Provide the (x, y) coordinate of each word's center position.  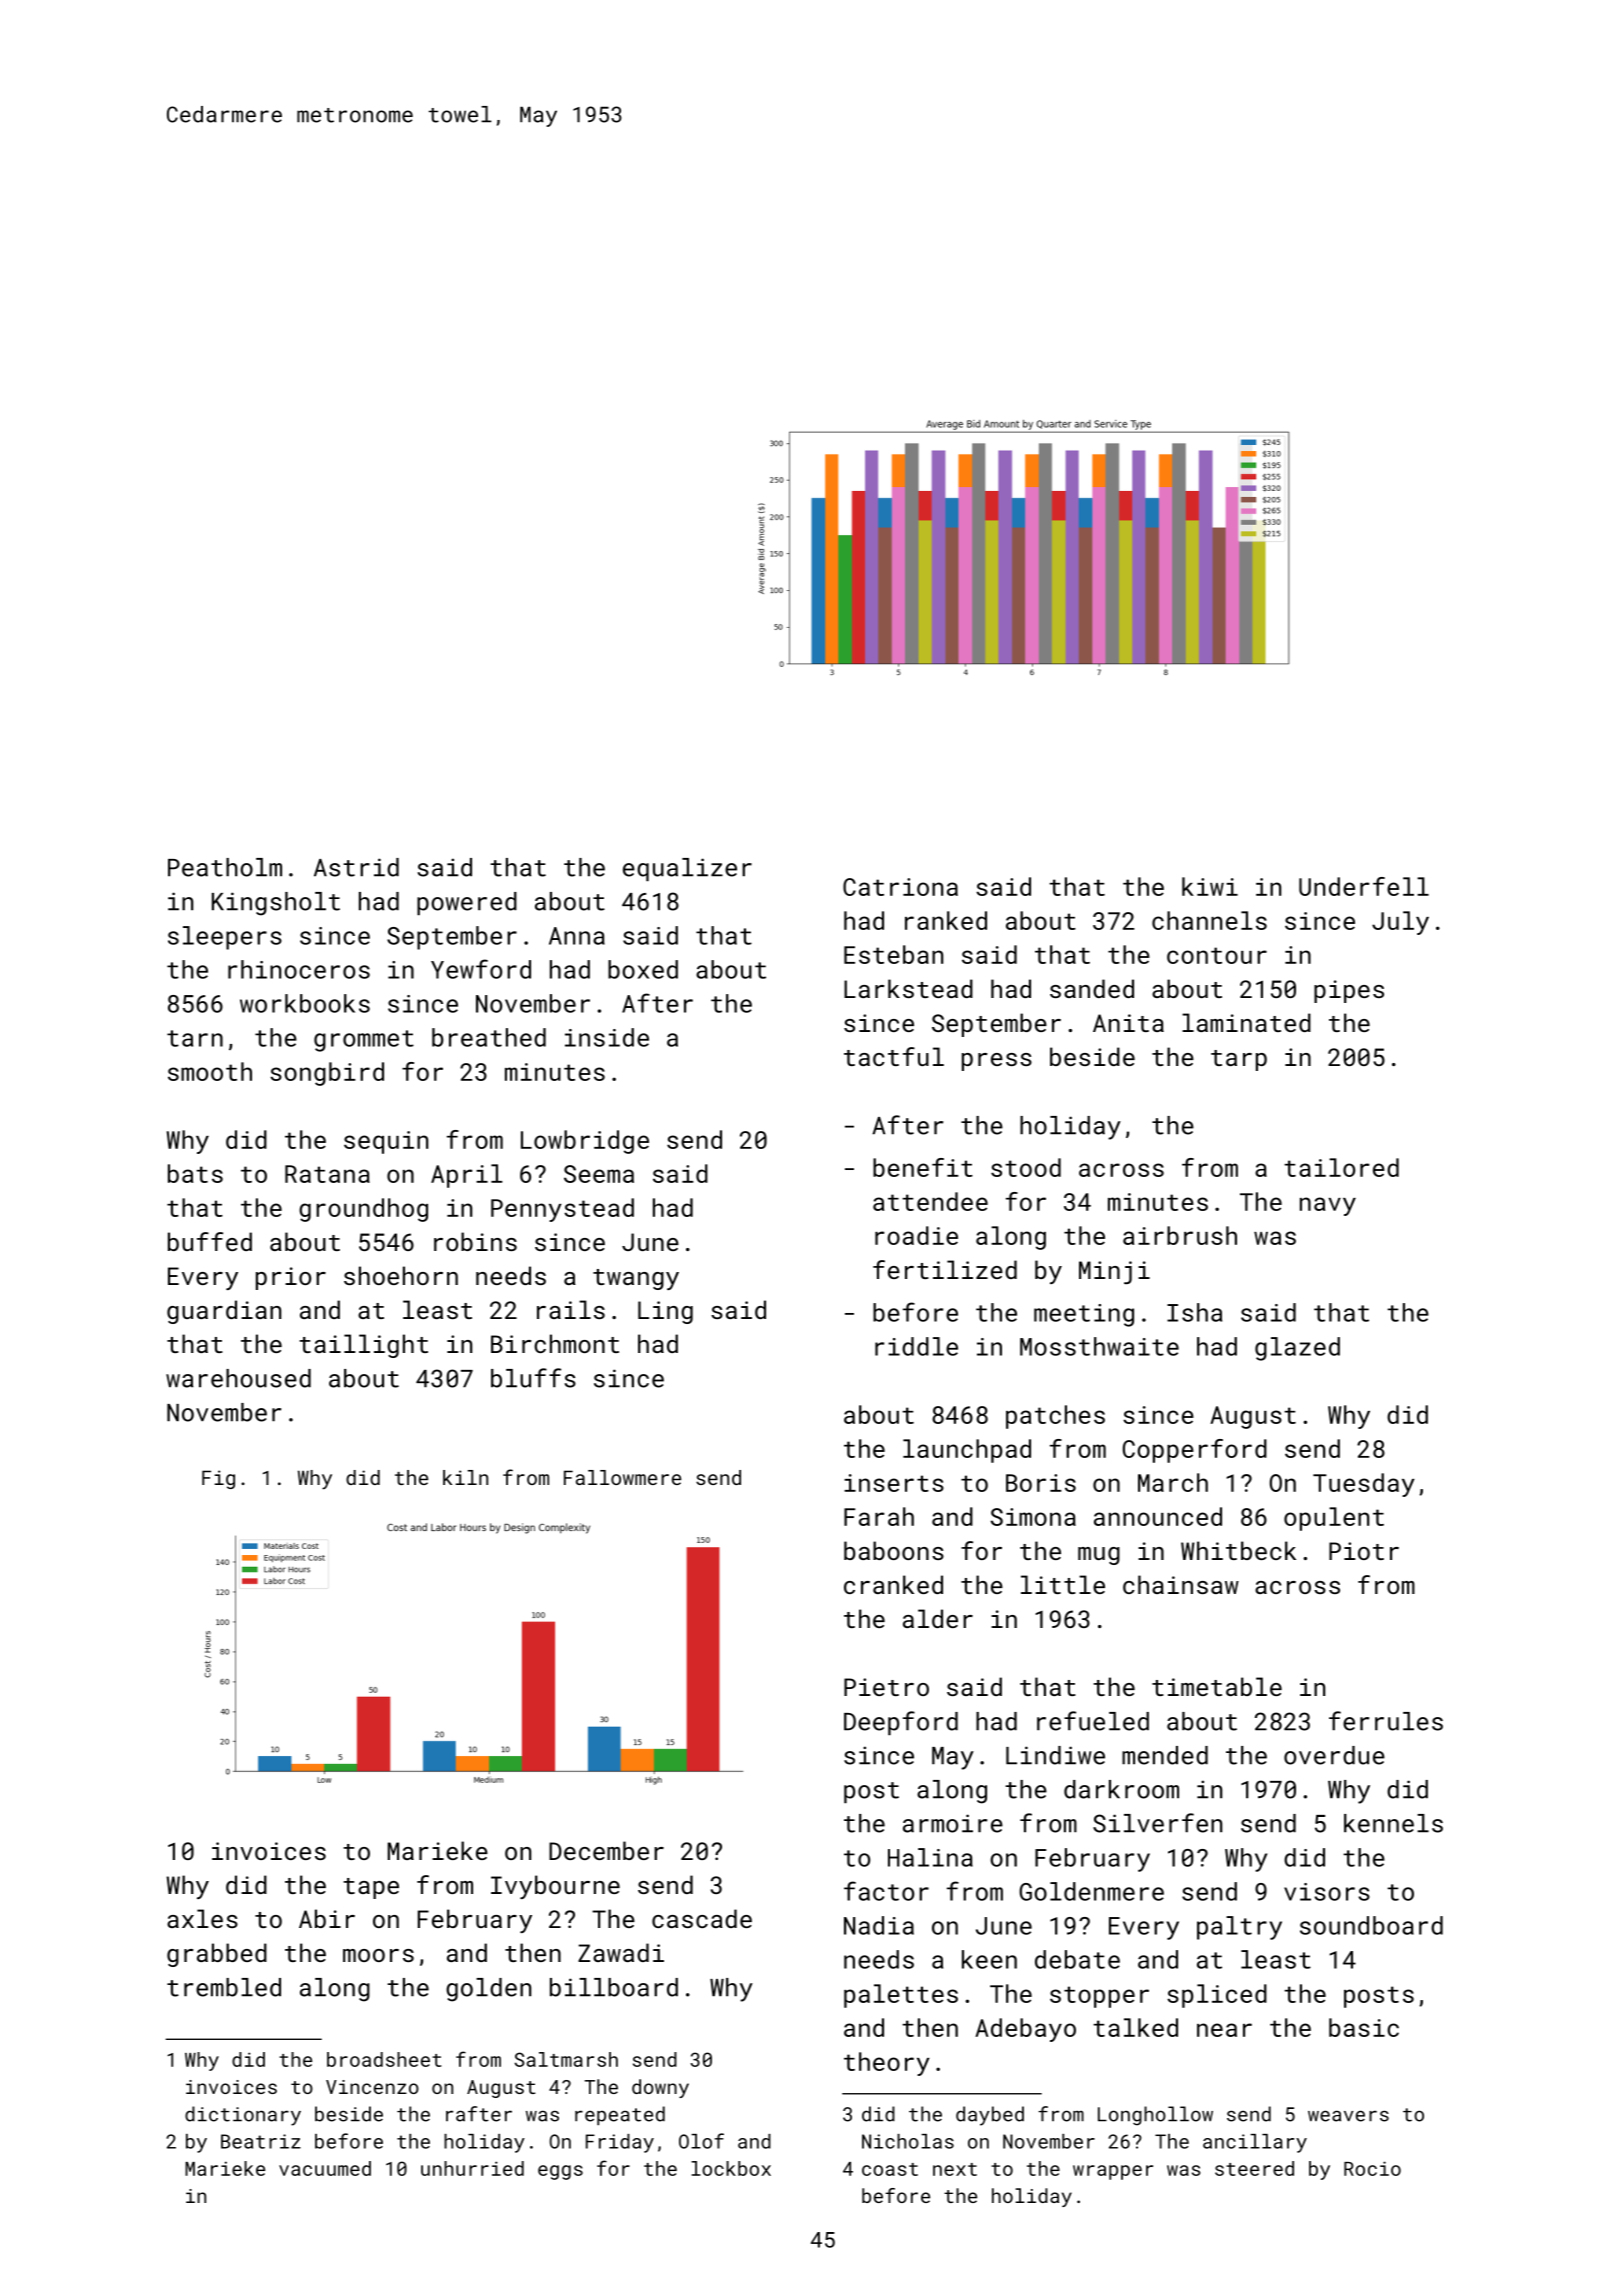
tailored (1341, 1167)
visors (1327, 1892)
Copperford (1195, 1451)
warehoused (238, 1378)
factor (886, 1891)
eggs (560, 2172)
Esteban (893, 954)
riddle (916, 1346)
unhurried (472, 2168)
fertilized (945, 1269)
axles (202, 1918)
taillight (363, 1346)
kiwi (1210, 886)
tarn (195, 1038)
